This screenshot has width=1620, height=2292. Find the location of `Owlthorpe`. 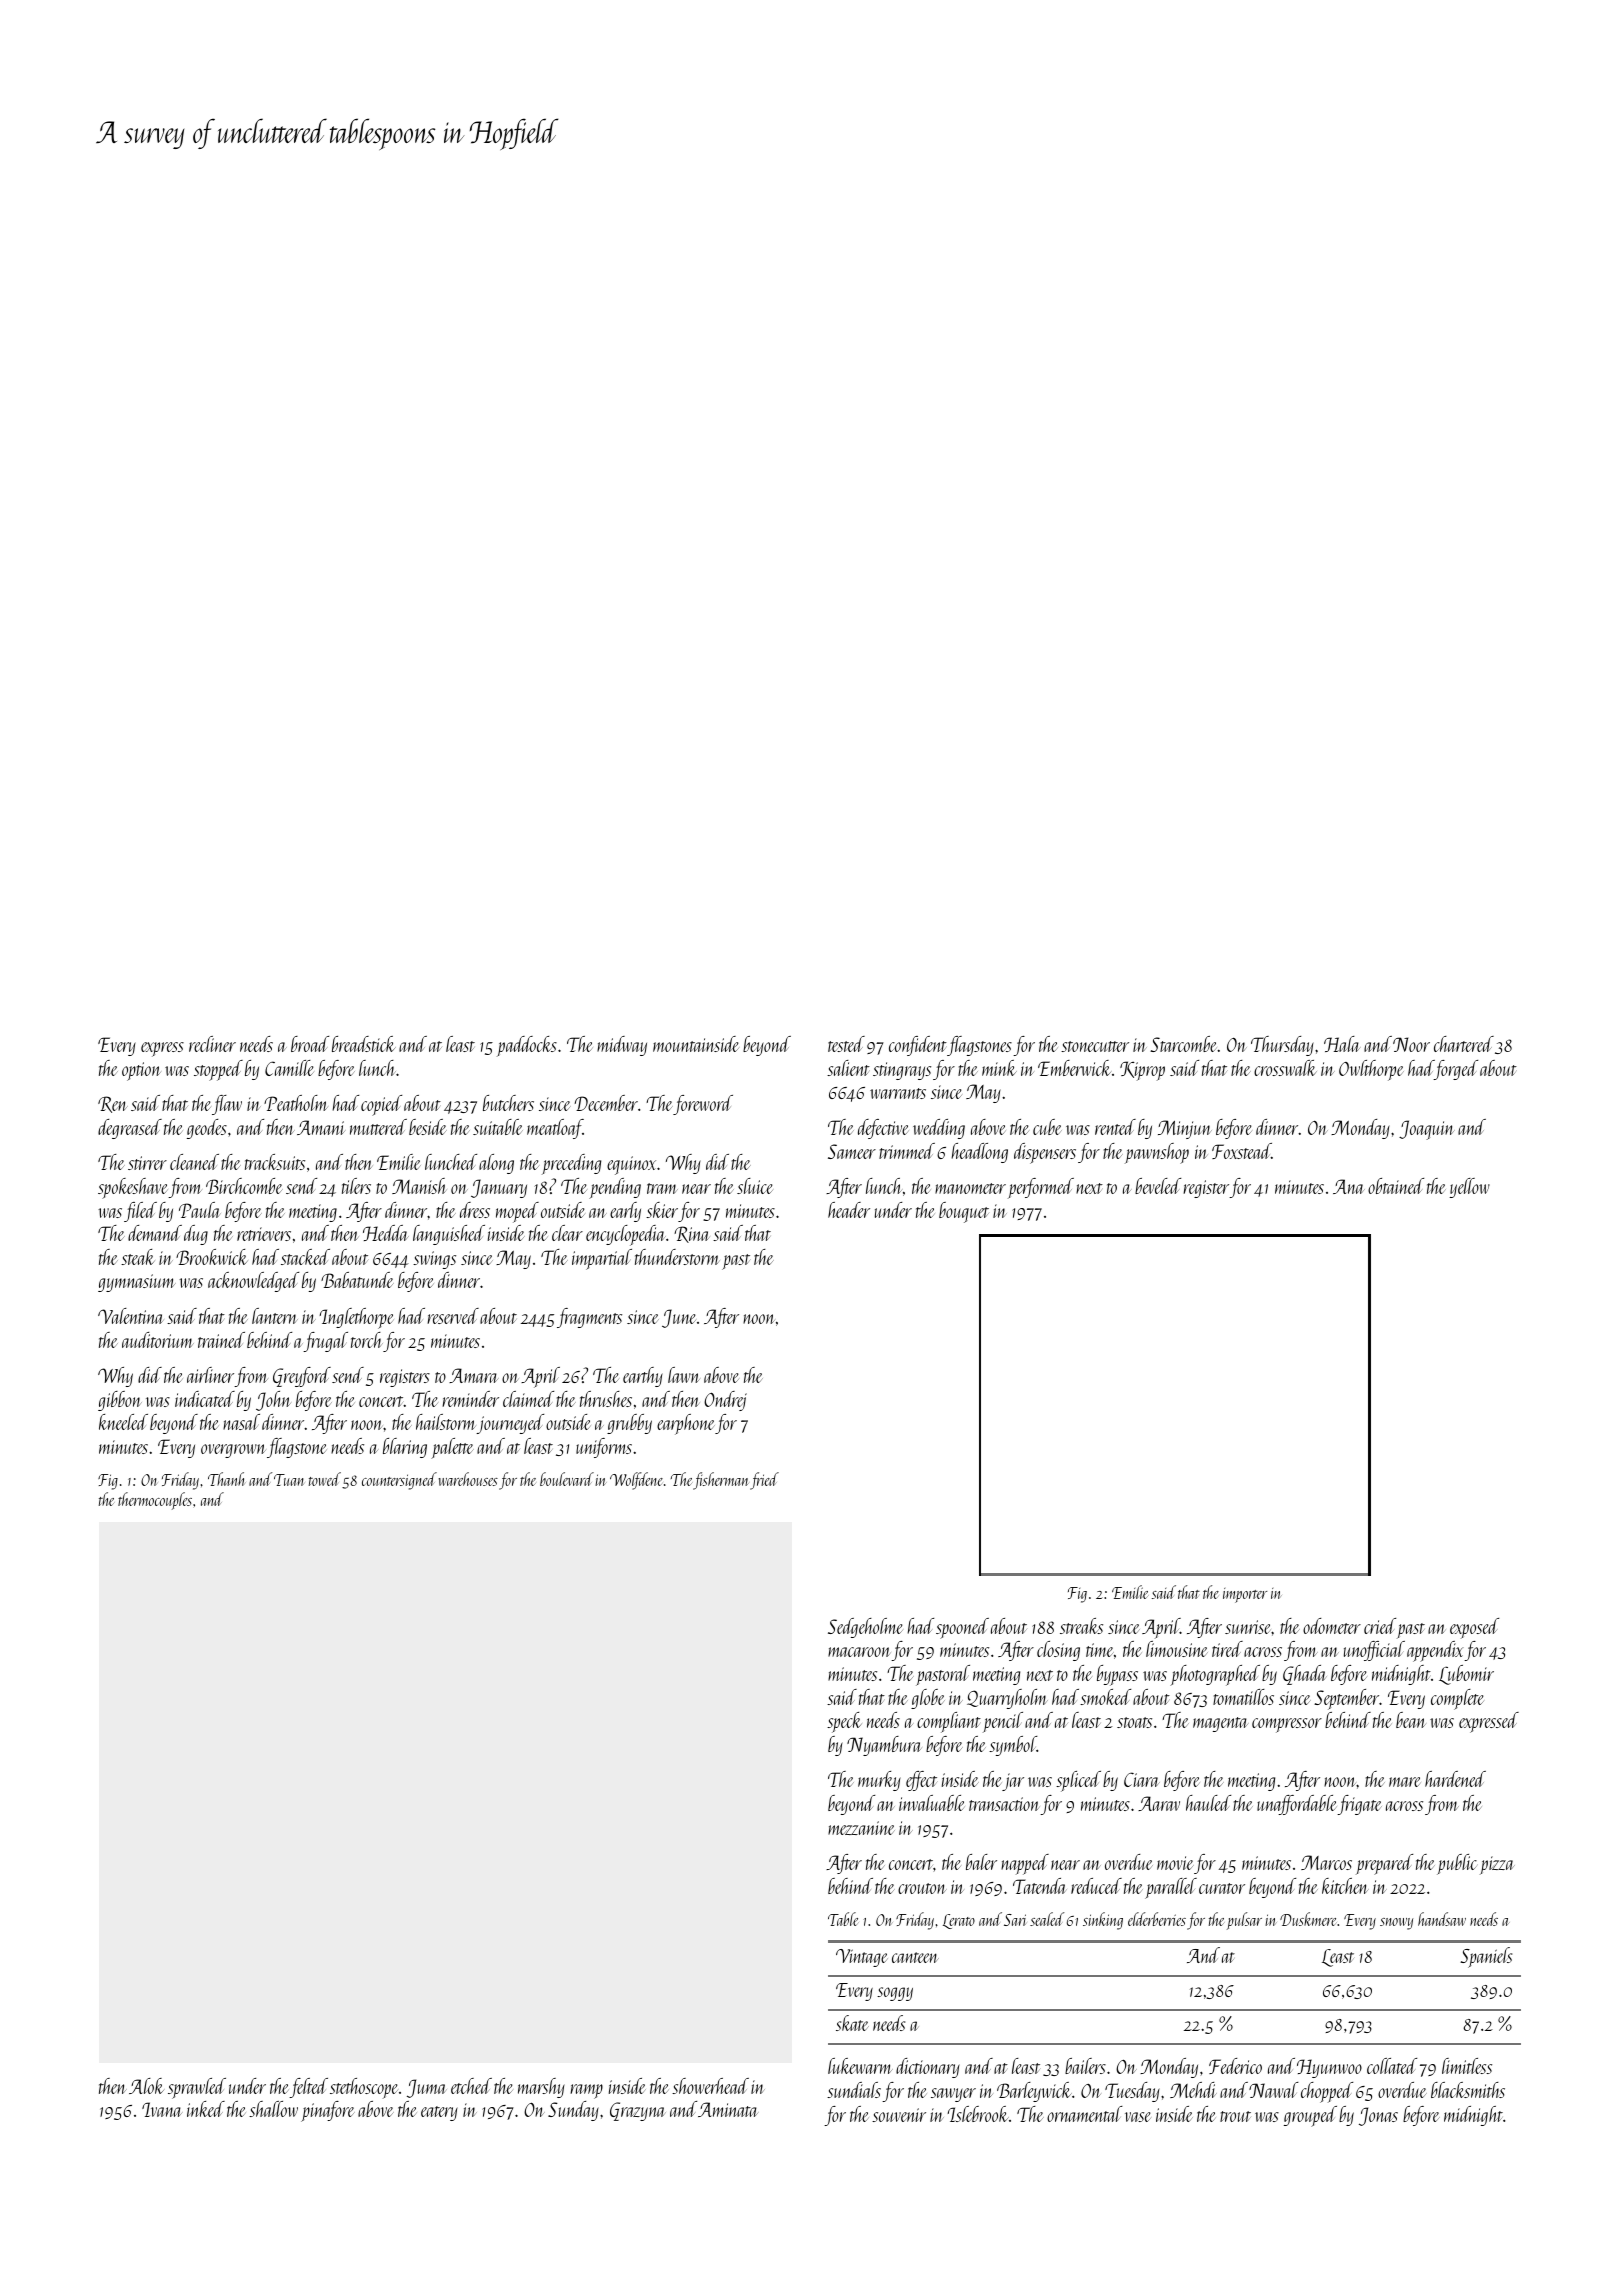

Owlthorpe is located at coordinates (1371, 1070).
